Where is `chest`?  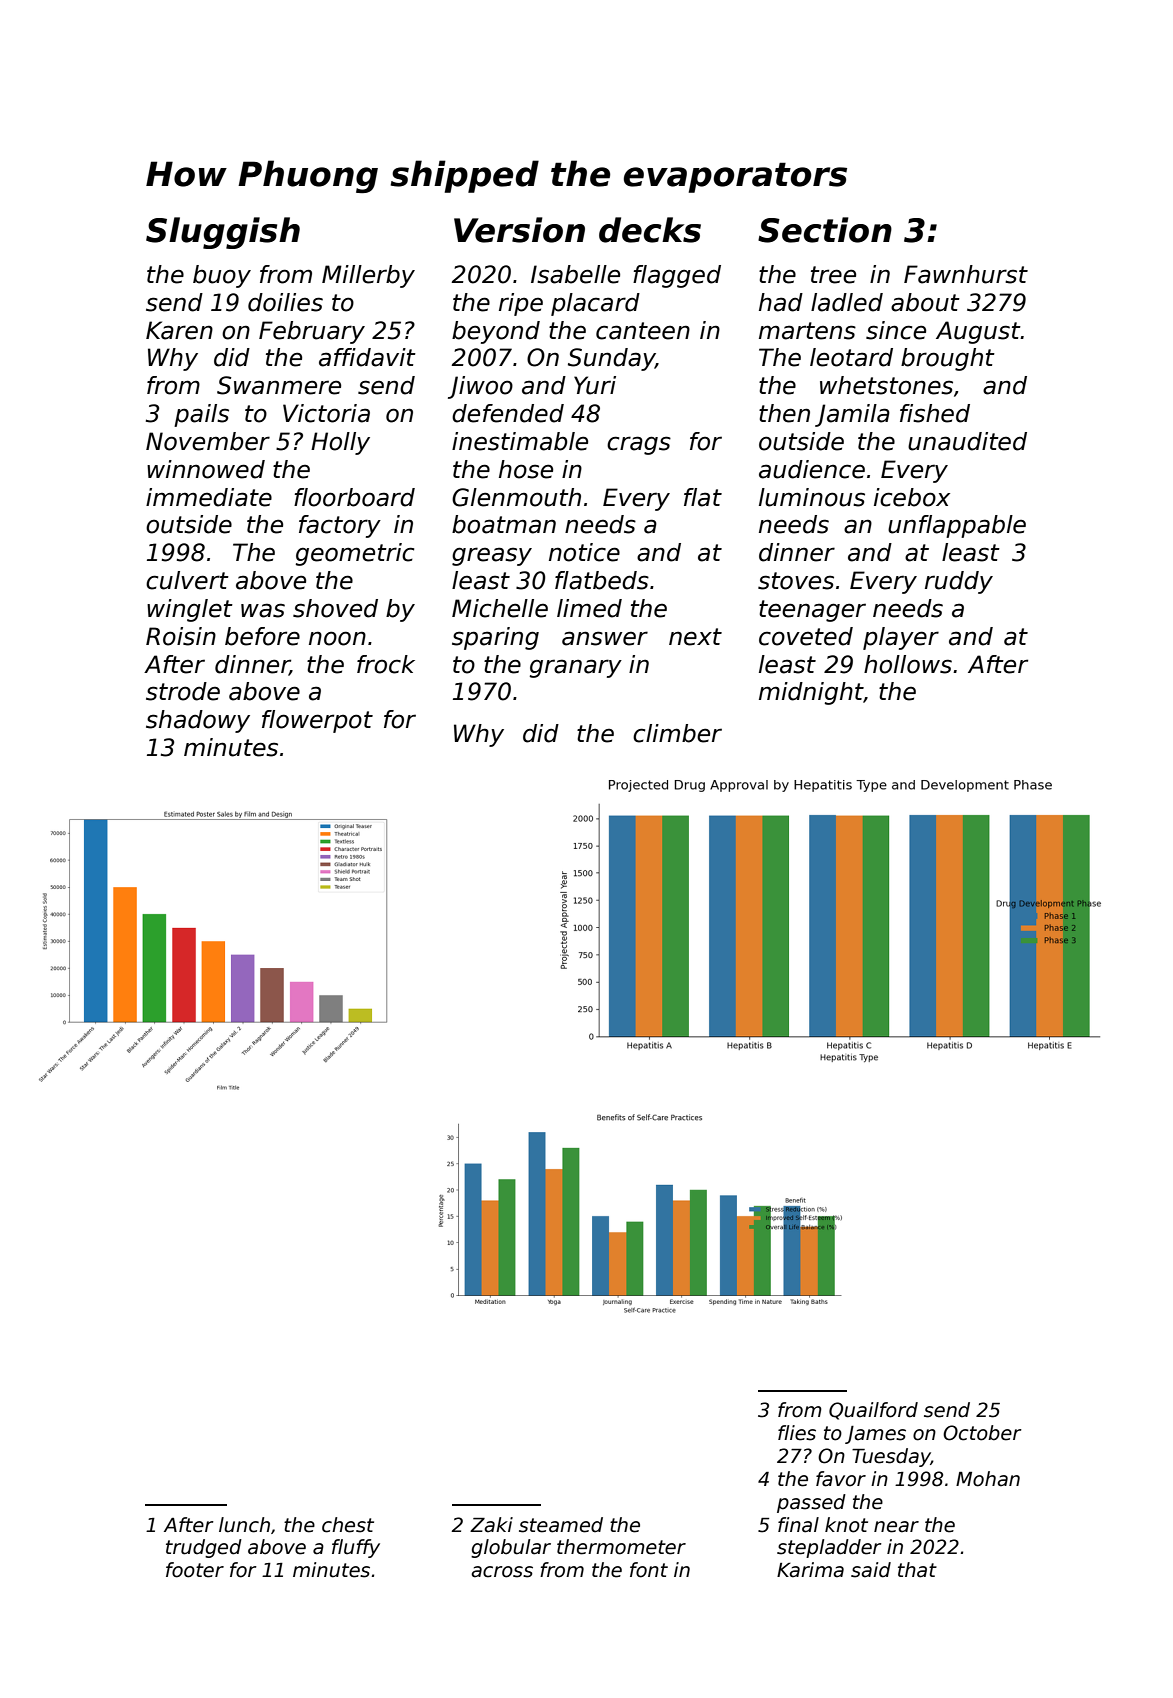
chest is located at coordinates (348, 1525).
